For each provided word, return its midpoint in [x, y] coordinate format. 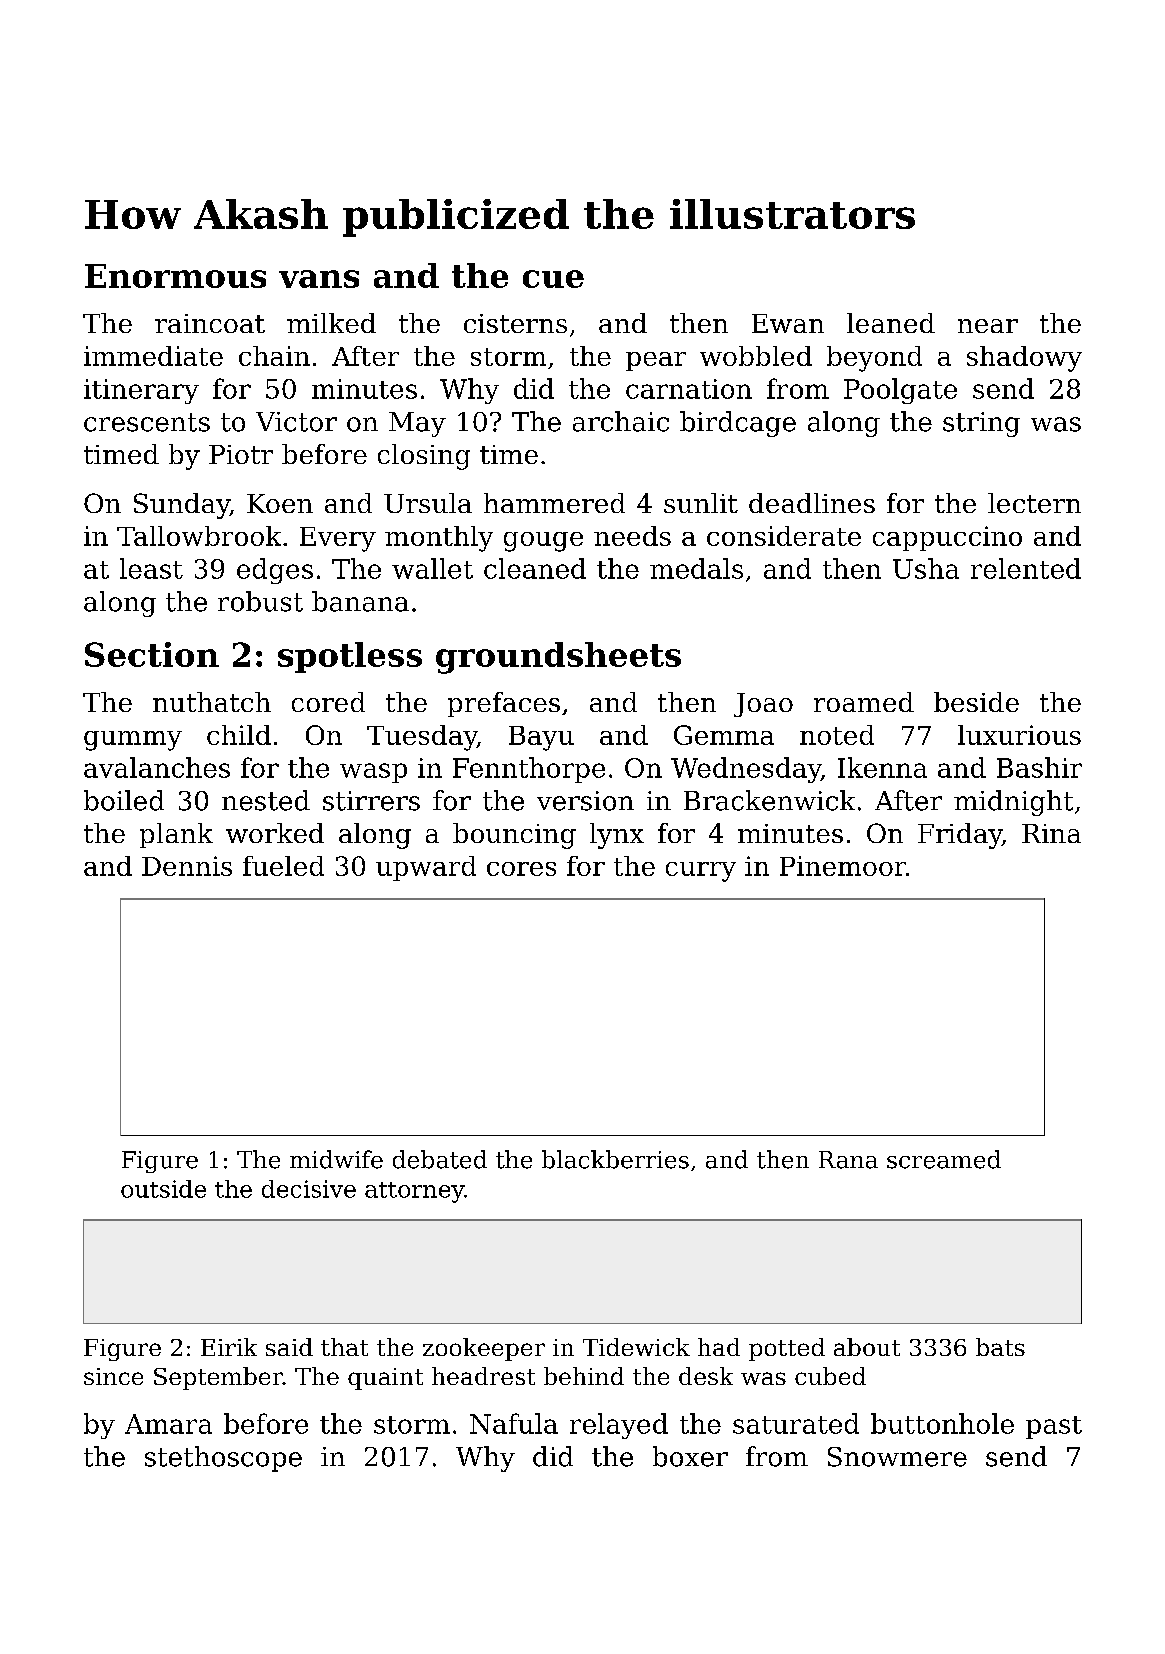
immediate [153, 356]
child [239, 735]
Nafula [514, 1423]
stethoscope [223, 1459]
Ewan [788, 323]
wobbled [756, 356]
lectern [1034, 503]
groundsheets [558, 658]
